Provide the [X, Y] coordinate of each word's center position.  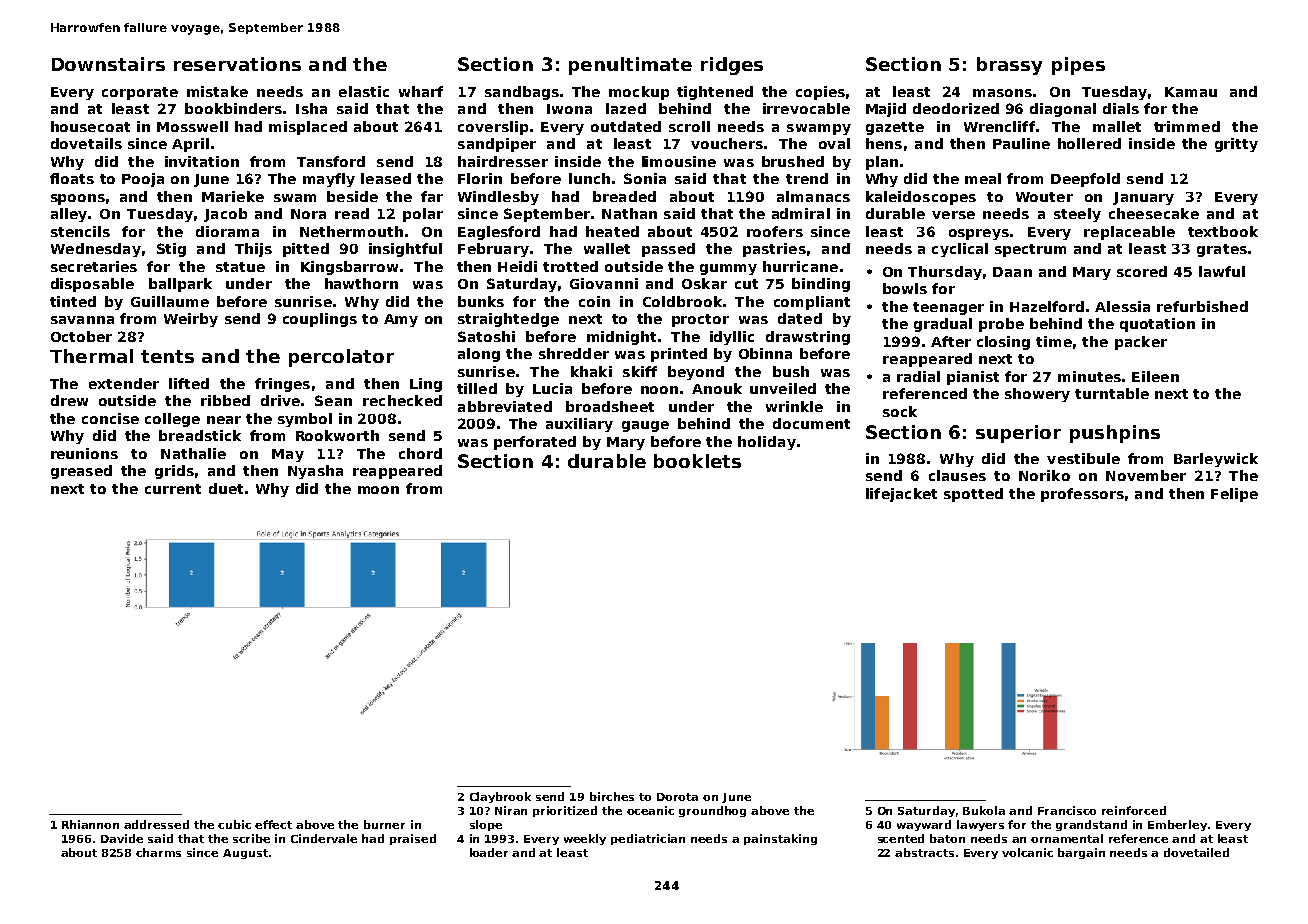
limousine [679, 161]
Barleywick [1216, 460]
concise [110, 418]
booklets [697, 461]
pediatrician [648, 839]
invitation [202, 161]
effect [273, 824]
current [173, 489]
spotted [973, 495]
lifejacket [901, 495]
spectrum [1030, 250]
